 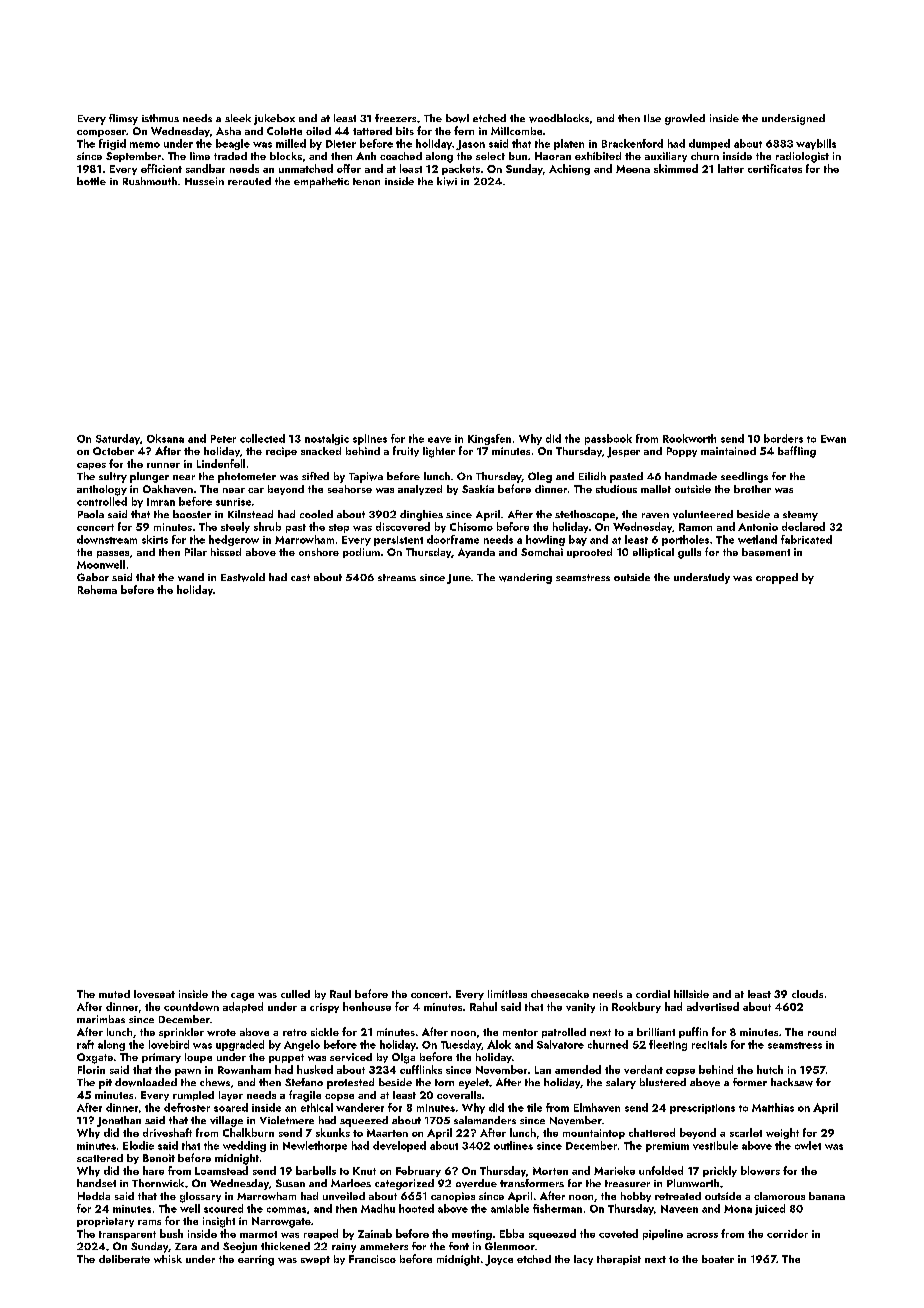 I want to click on photometer, so click(x=247, y=477).
